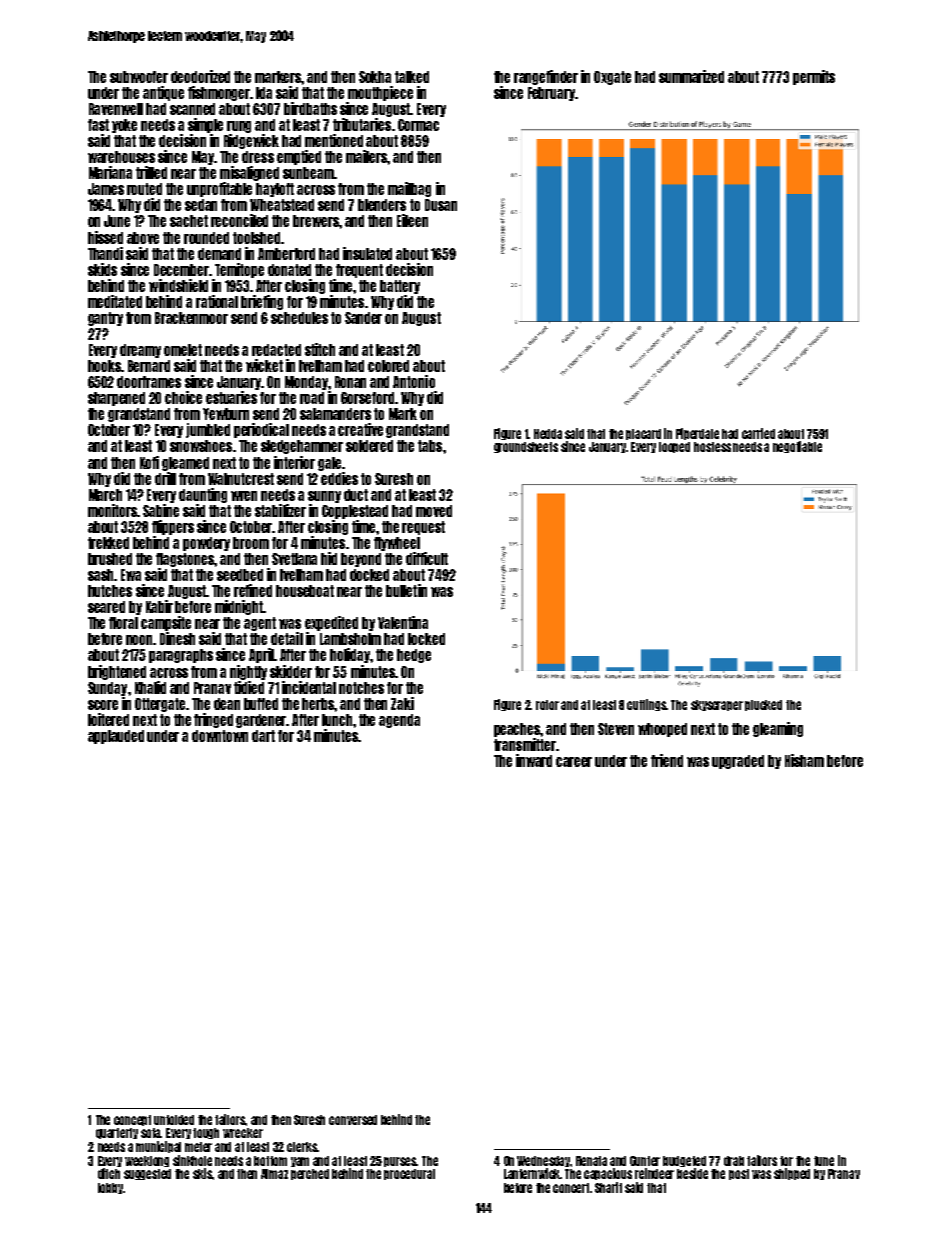 The height and width of the image is (1233, 952). What do you see at coordinates (763, 705) in the image?
I see `plucked` at bounding box center [763, 705].
